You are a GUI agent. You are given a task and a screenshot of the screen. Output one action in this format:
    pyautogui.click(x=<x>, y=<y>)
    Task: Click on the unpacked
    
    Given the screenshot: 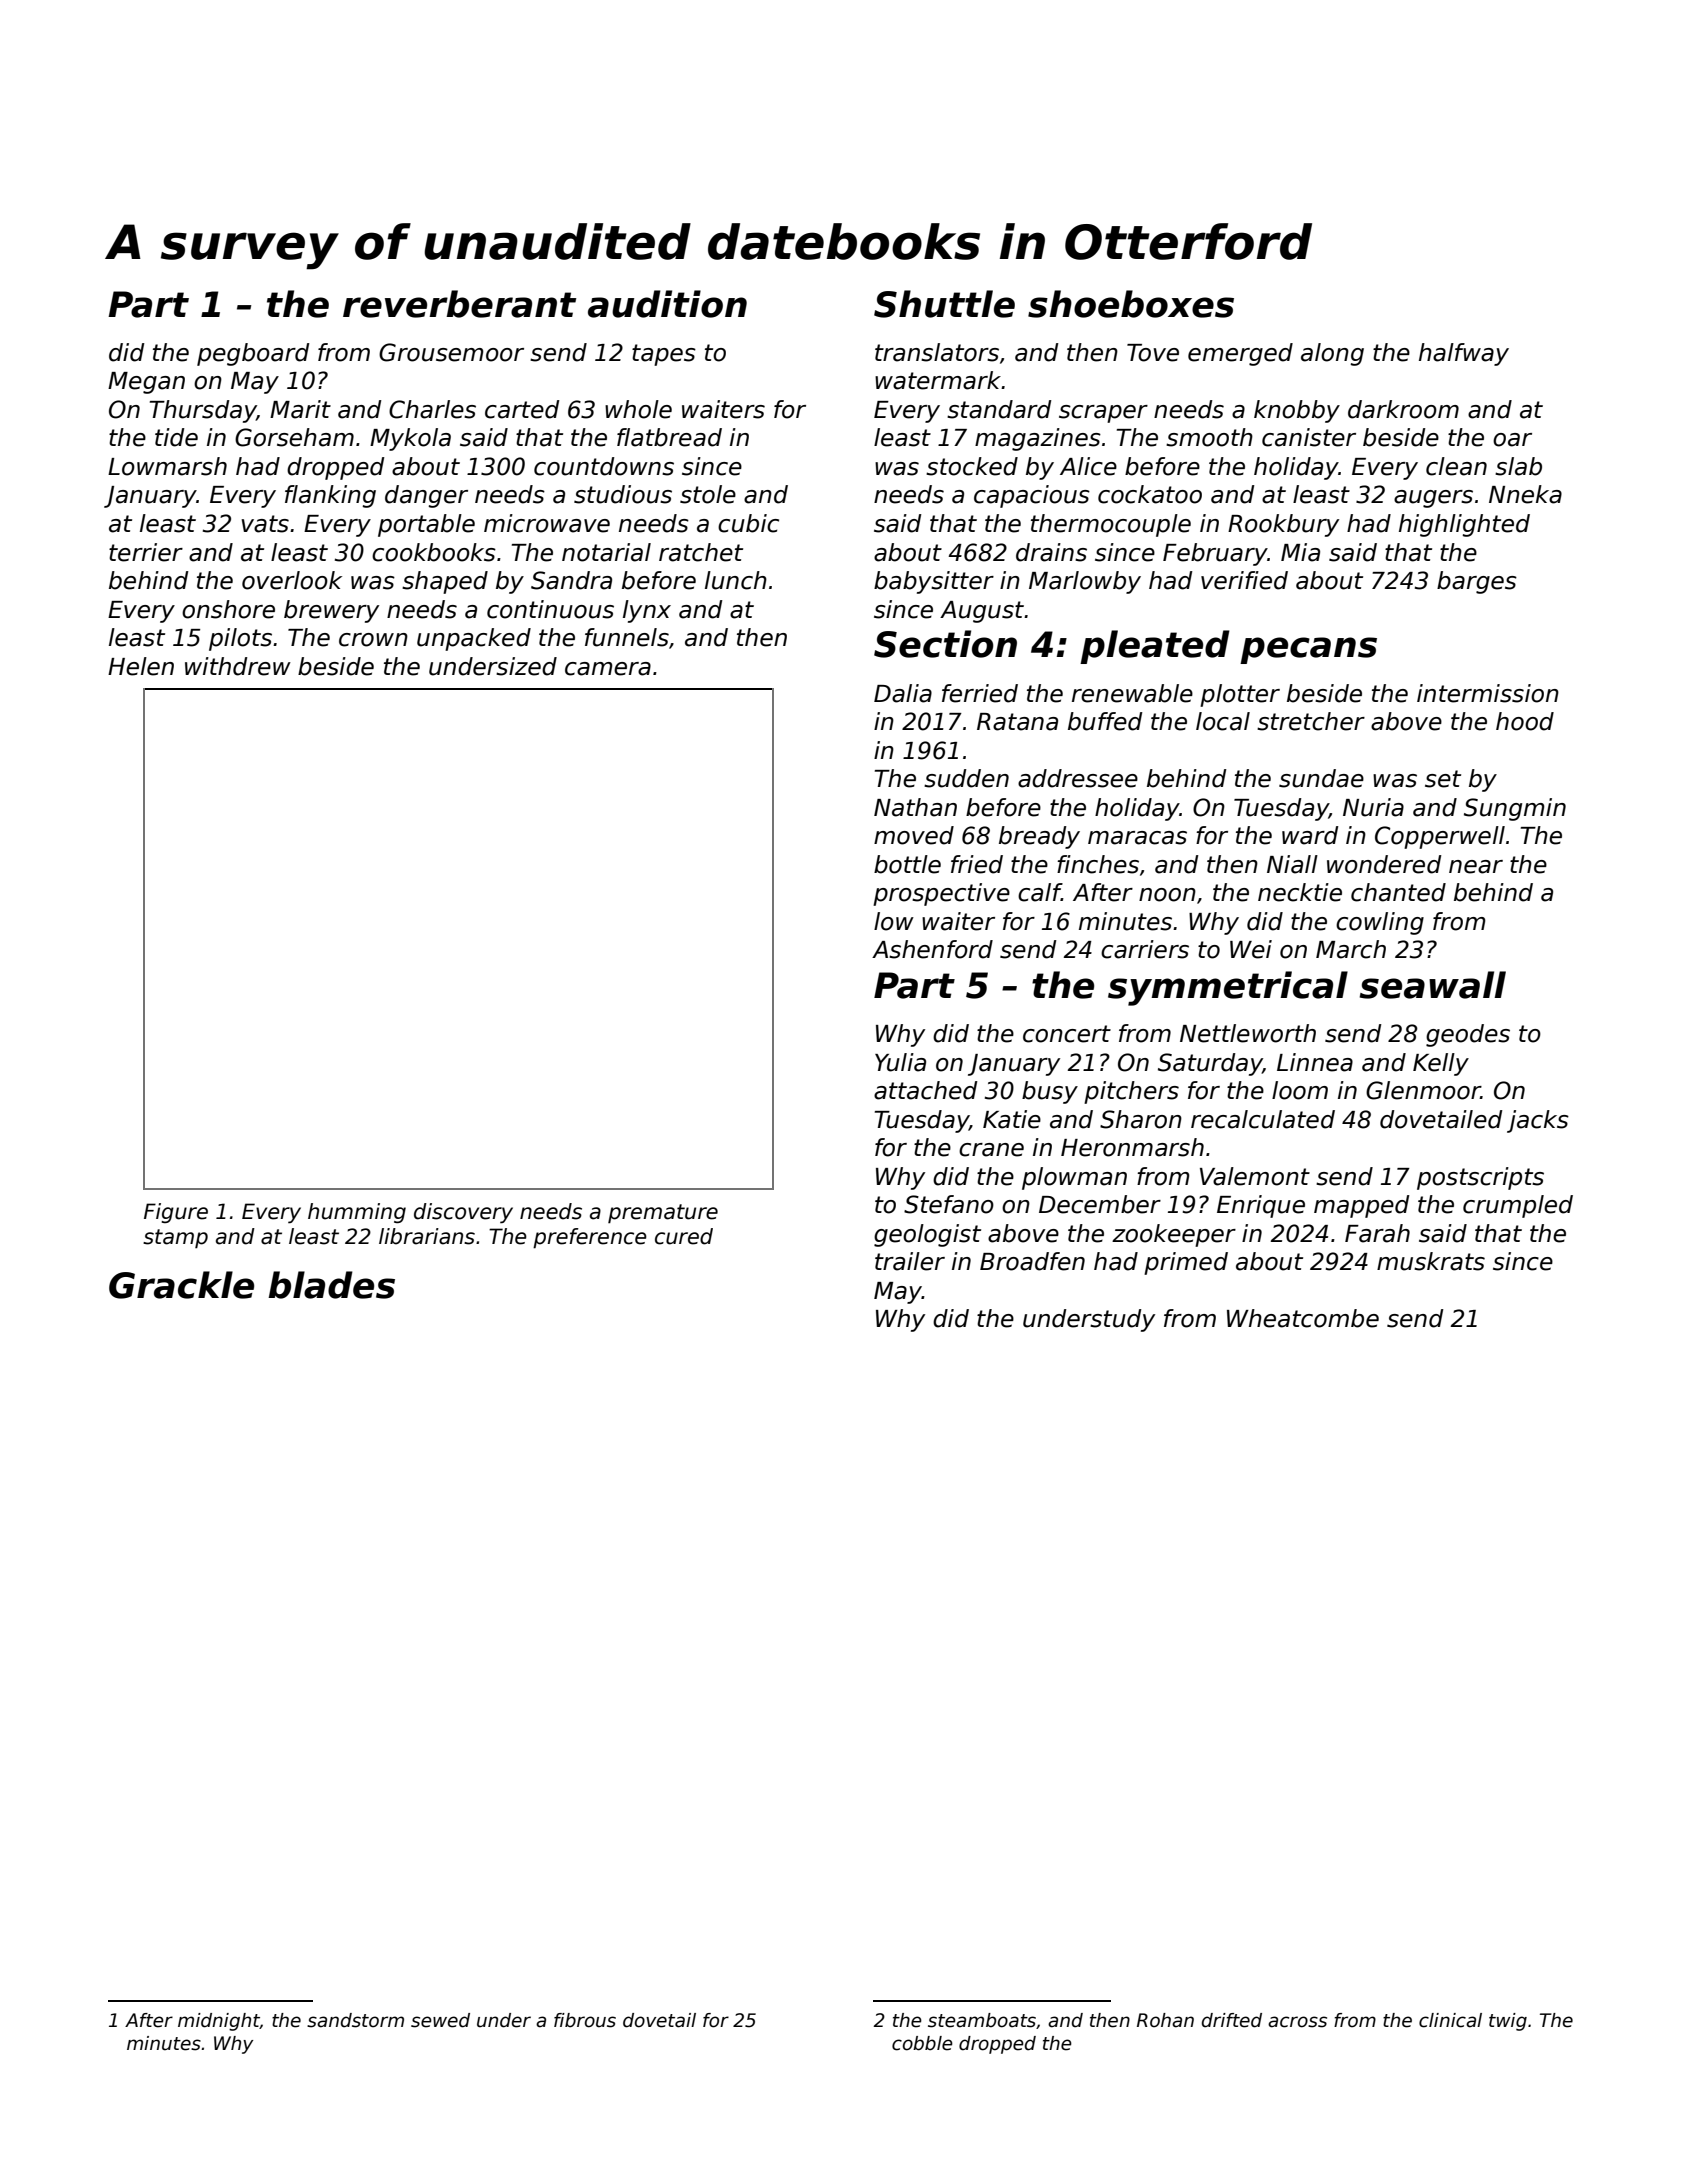 What is the action you would take?
    pyautogui.click(x=474, y=639)
